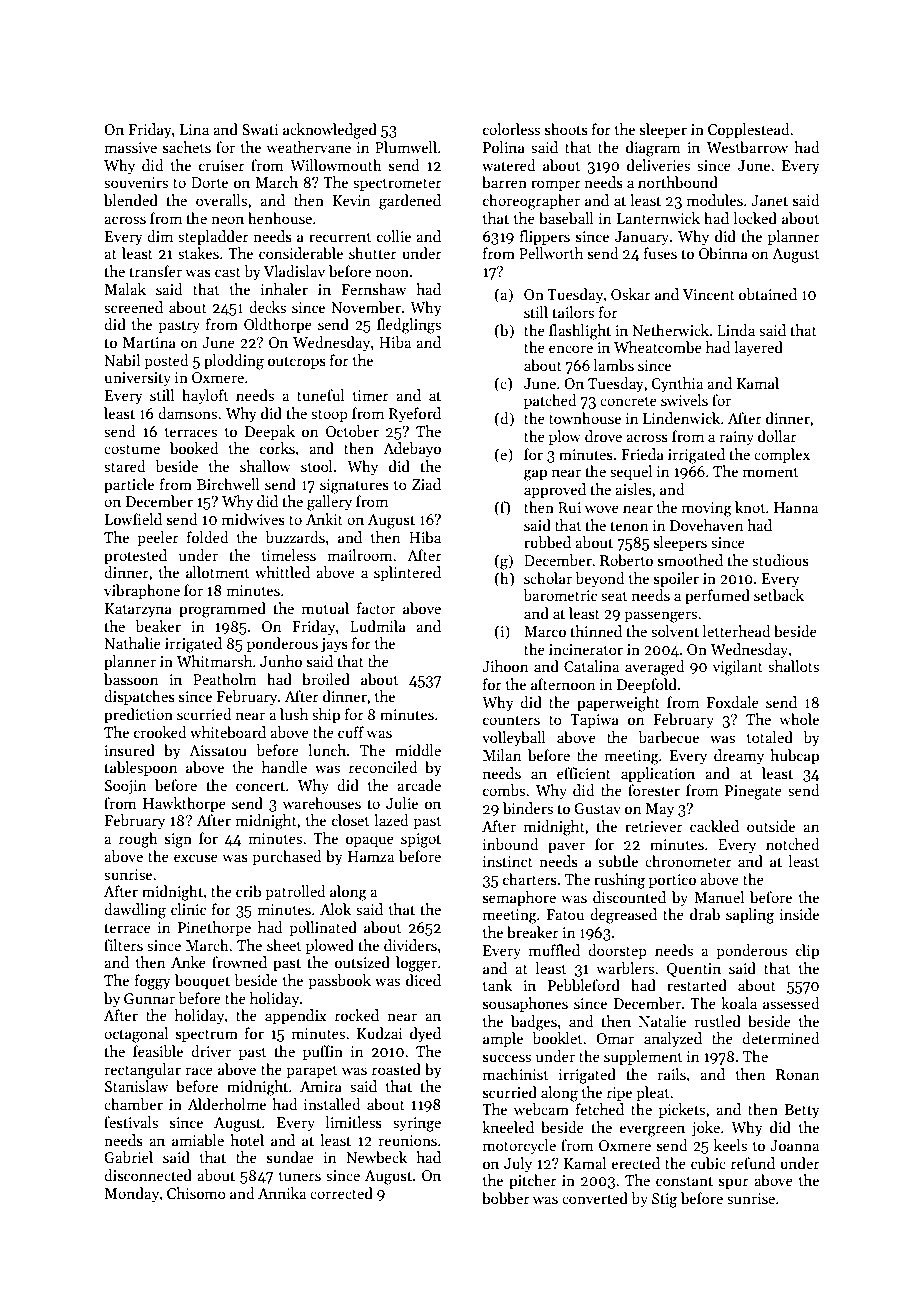  What do you see at coordinates (707, 509) in the image?
I see `moving` at bounding box center [707, 509].
